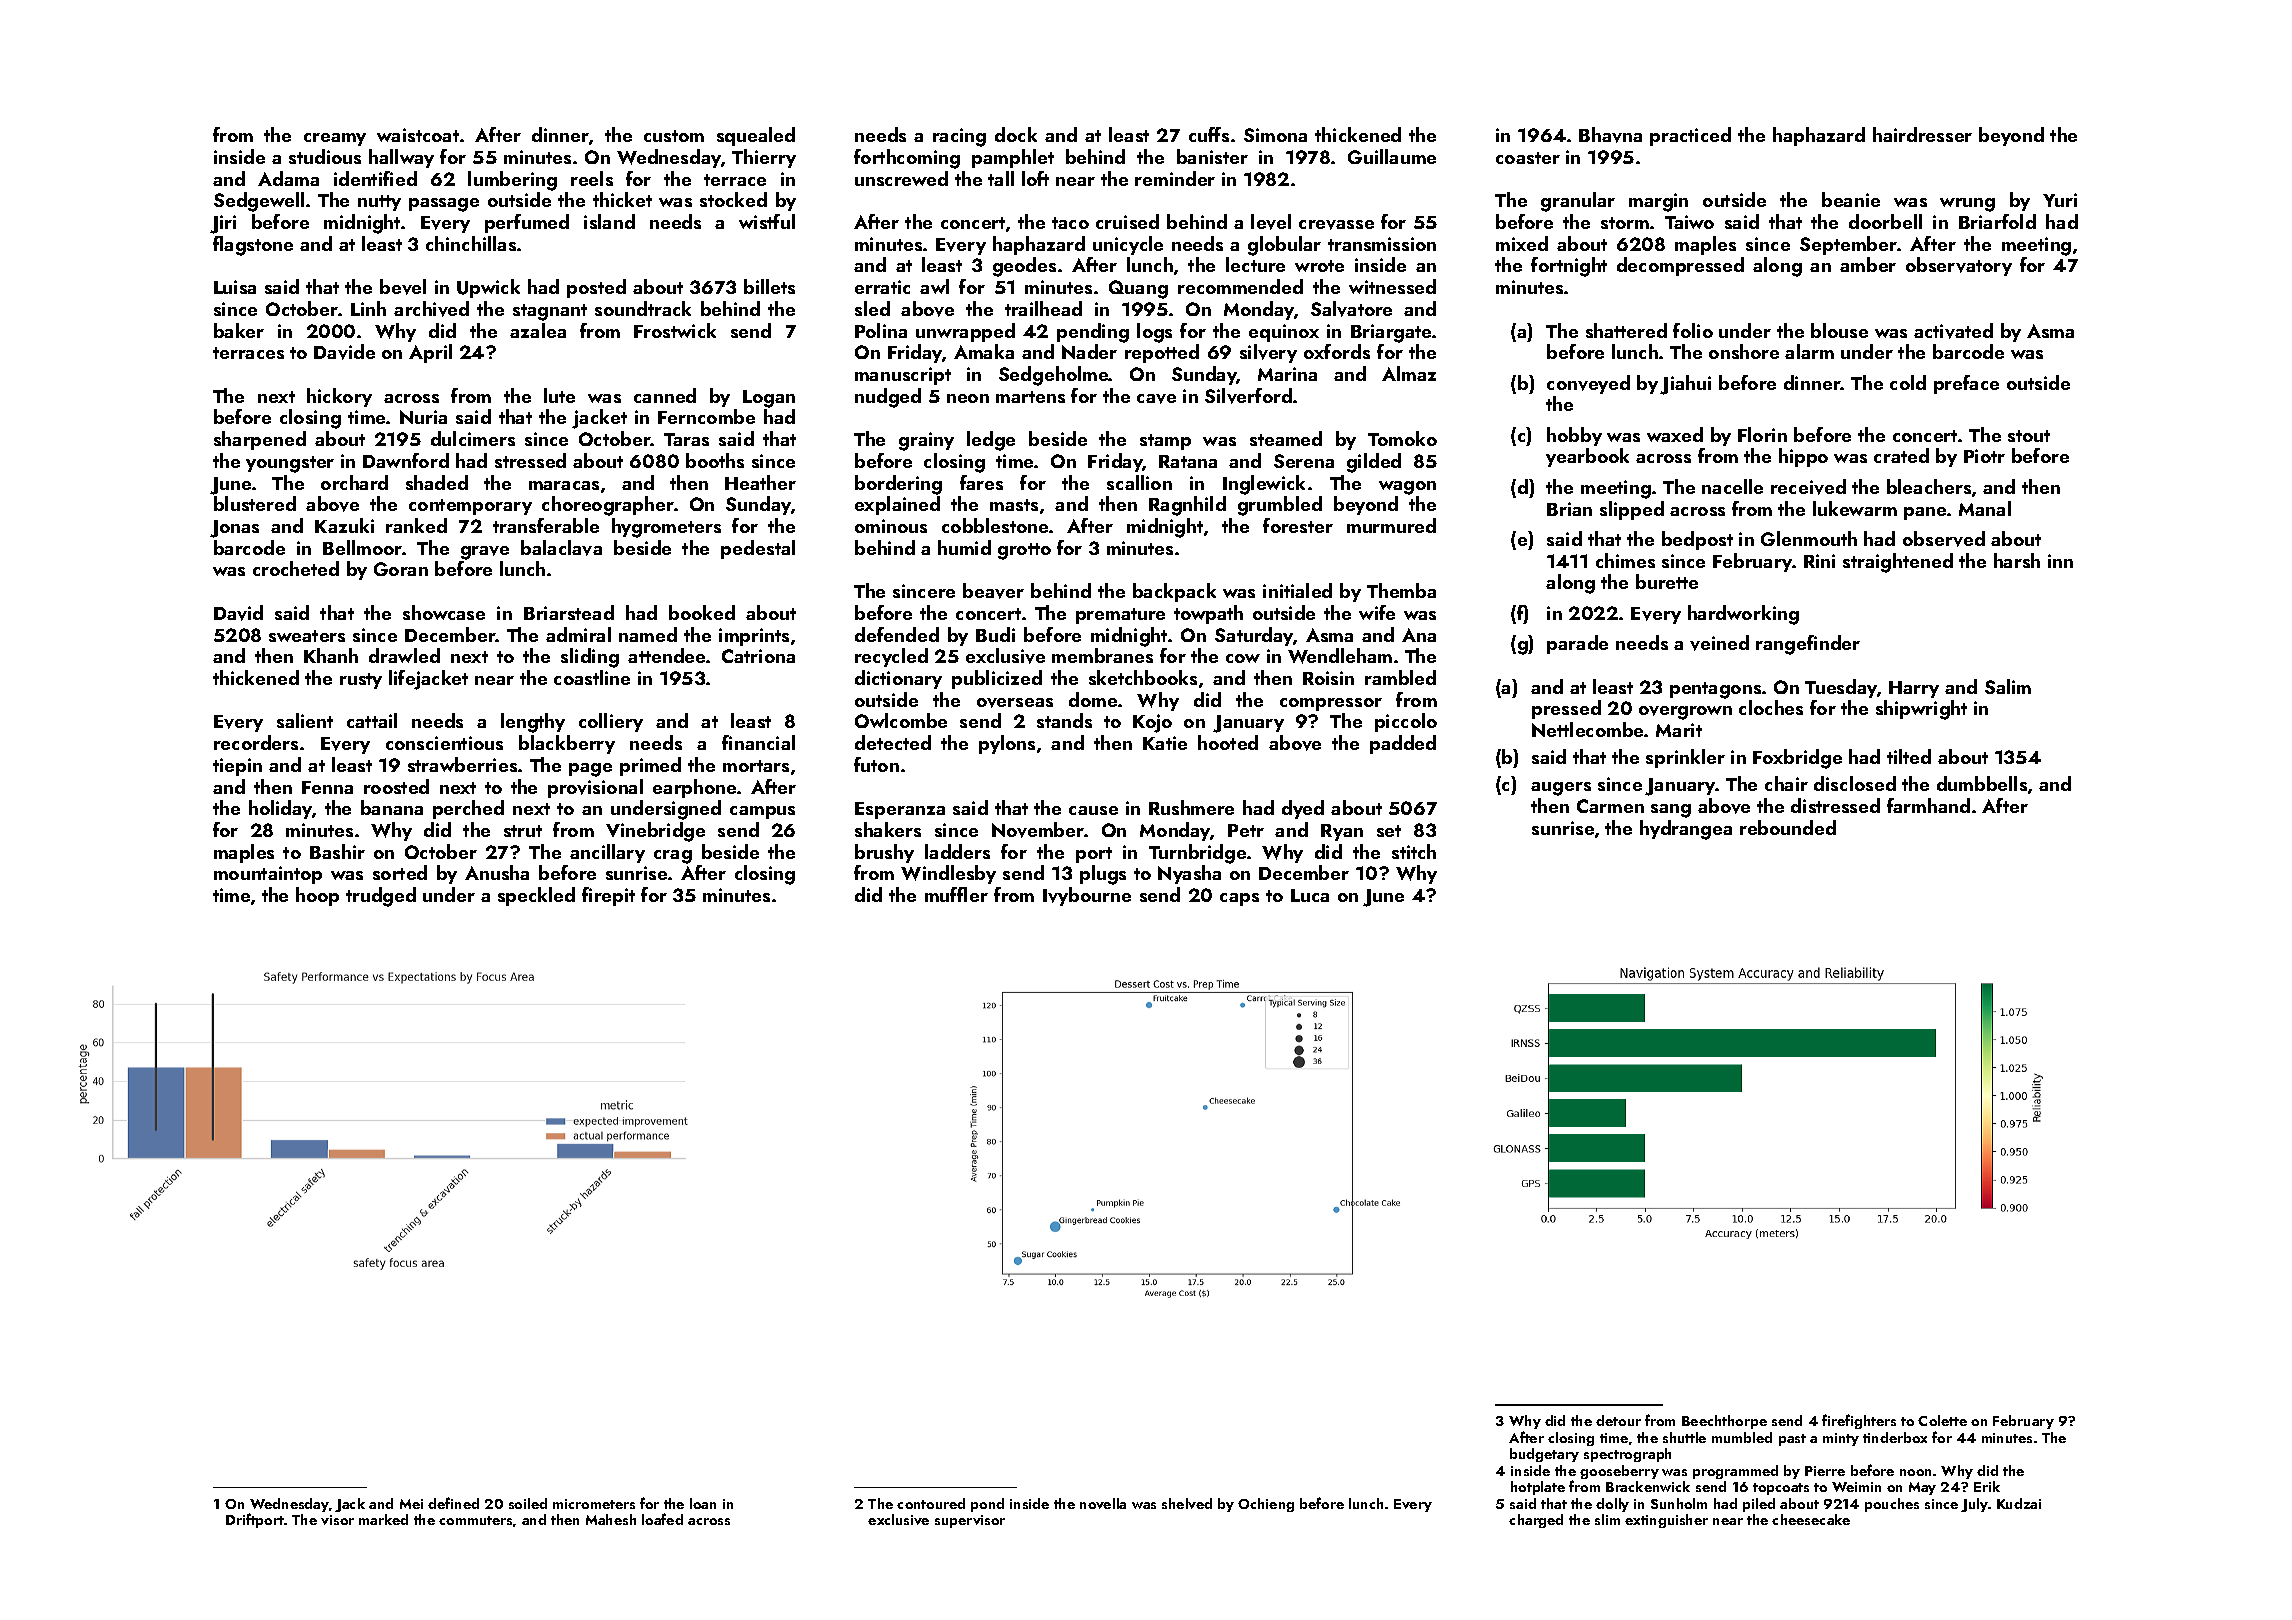  Describe the element at coordinates (411, 1504) in the page. I see `Mei` at that location.
